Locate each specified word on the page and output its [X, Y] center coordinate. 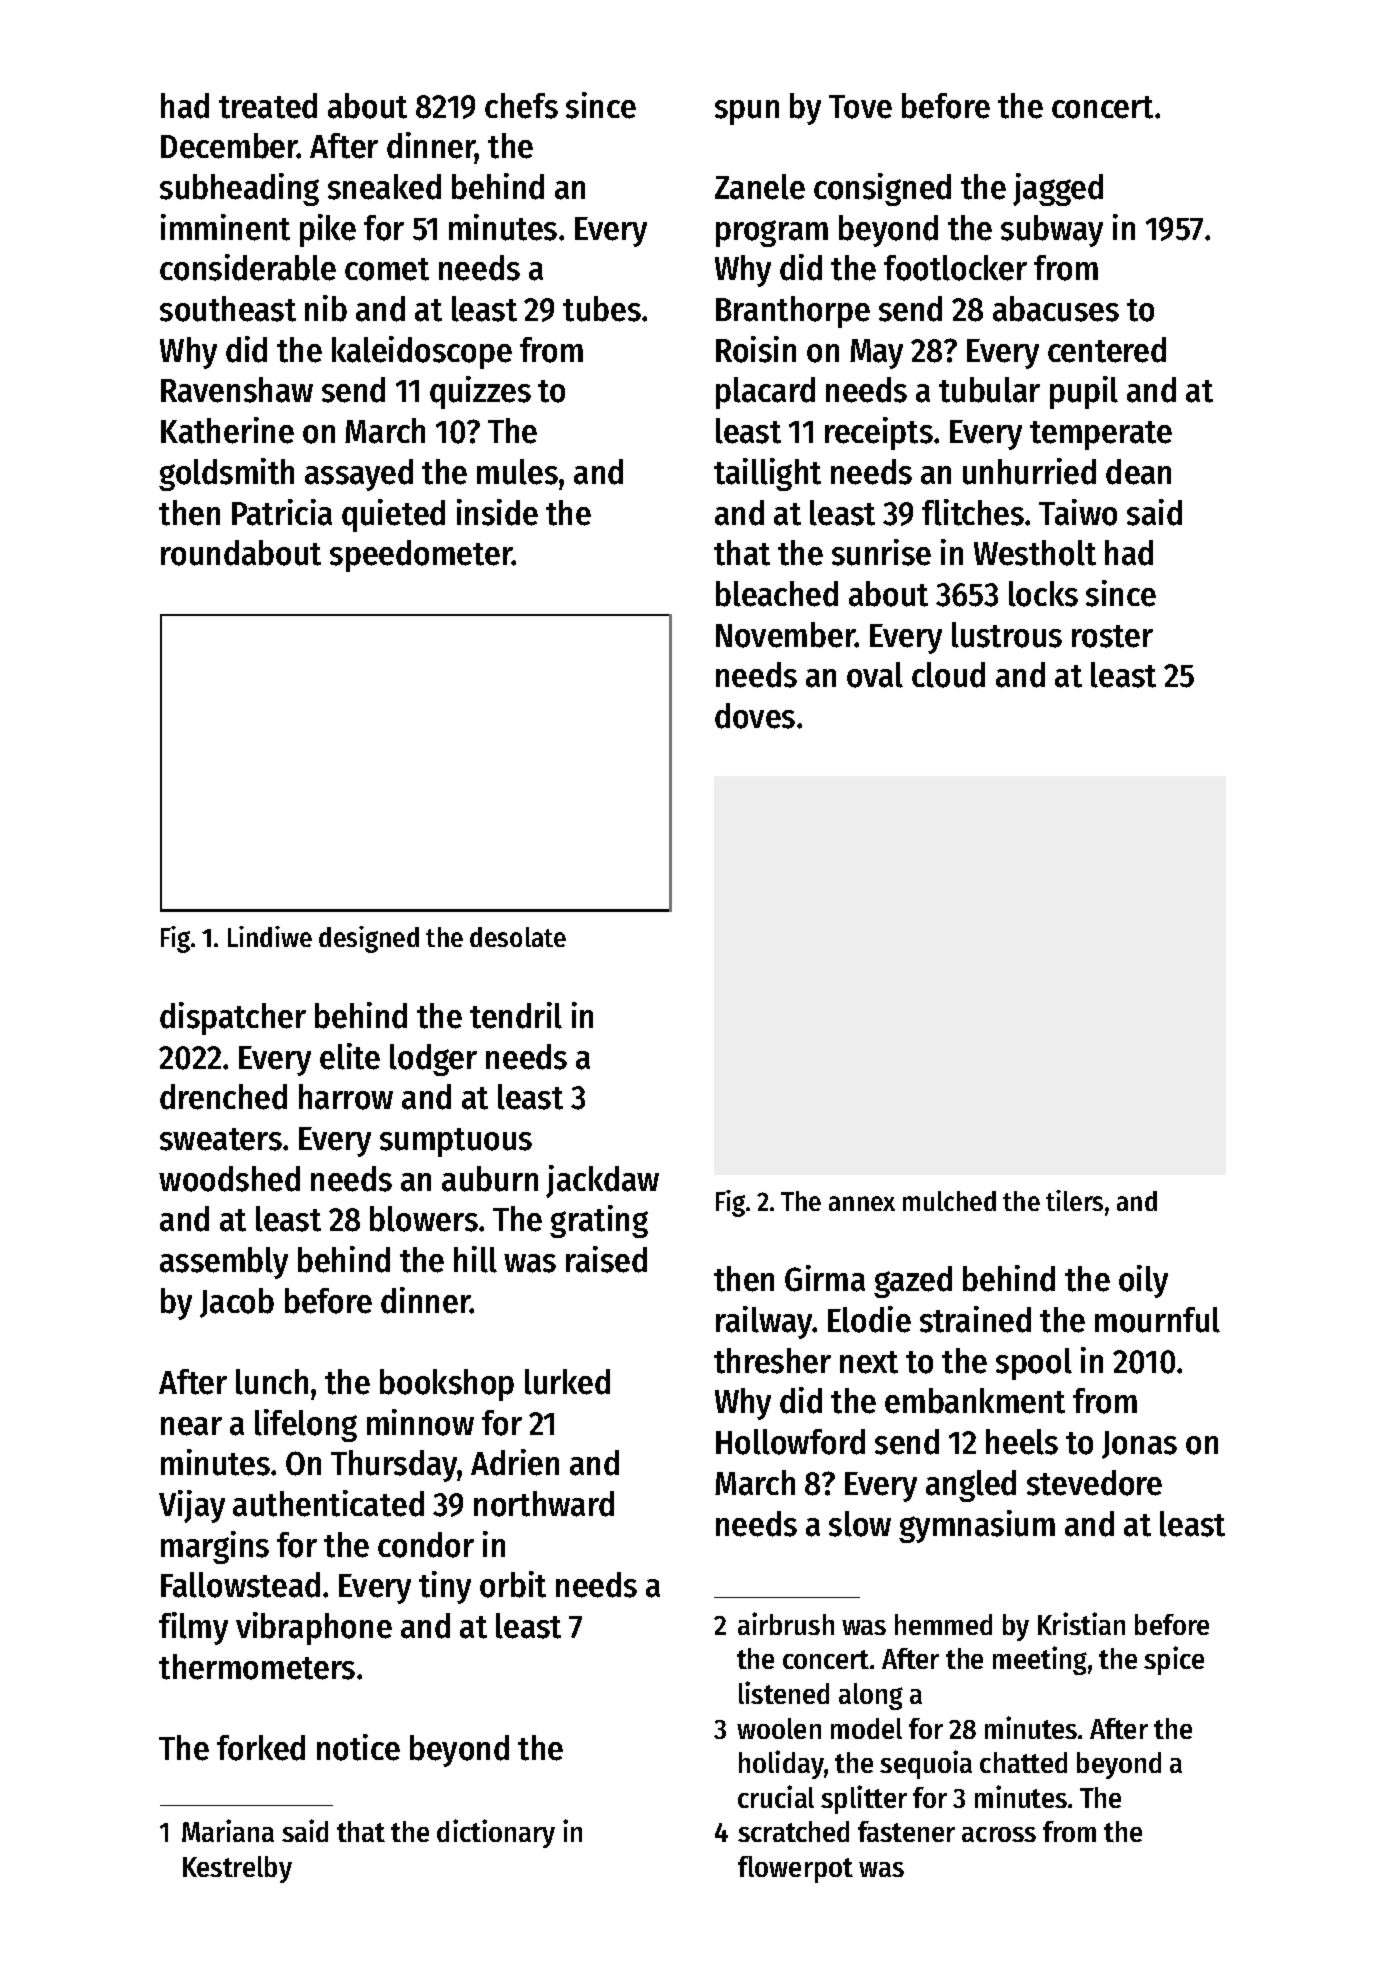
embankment [975, 1401]
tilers [1074, 1200]
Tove [860, 107]
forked [261, 1748]
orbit [513, 1584]
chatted [1023, 1762]
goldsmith [226, 474]
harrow [346, 1097]
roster [1112, 636]
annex [862, 1203]
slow [860, 1524]
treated [268, 106]
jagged [1058, 189]
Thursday [394, 1466]
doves [755, 716]
